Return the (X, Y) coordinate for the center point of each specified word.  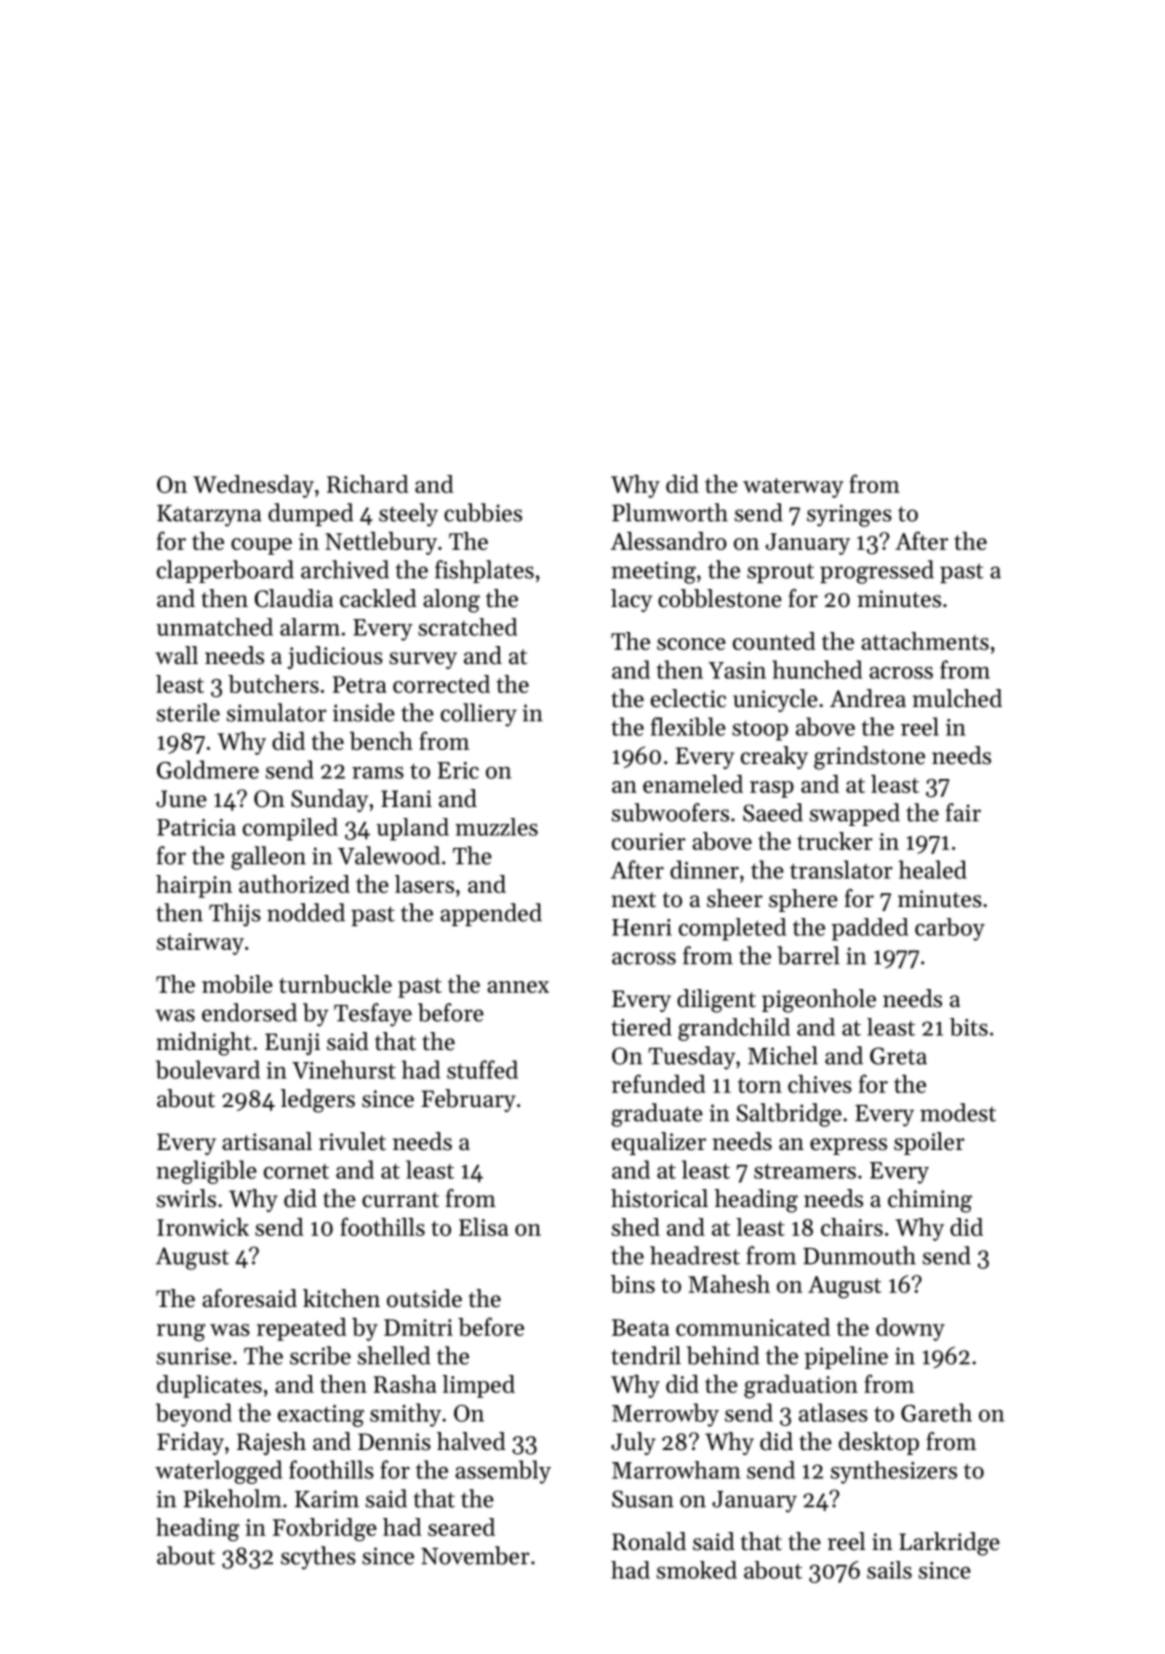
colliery (479, 715)
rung (181, 1332)
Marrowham (676, 1470)
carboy (950, 929)
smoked (697, 1570)
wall (177, 655)
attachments (925, 641)
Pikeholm (232, 1498)
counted (774, 641)
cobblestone (720, 598)
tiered (641, 1027)
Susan (643, 1499)
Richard (368, 484)
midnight (204, 1044)
